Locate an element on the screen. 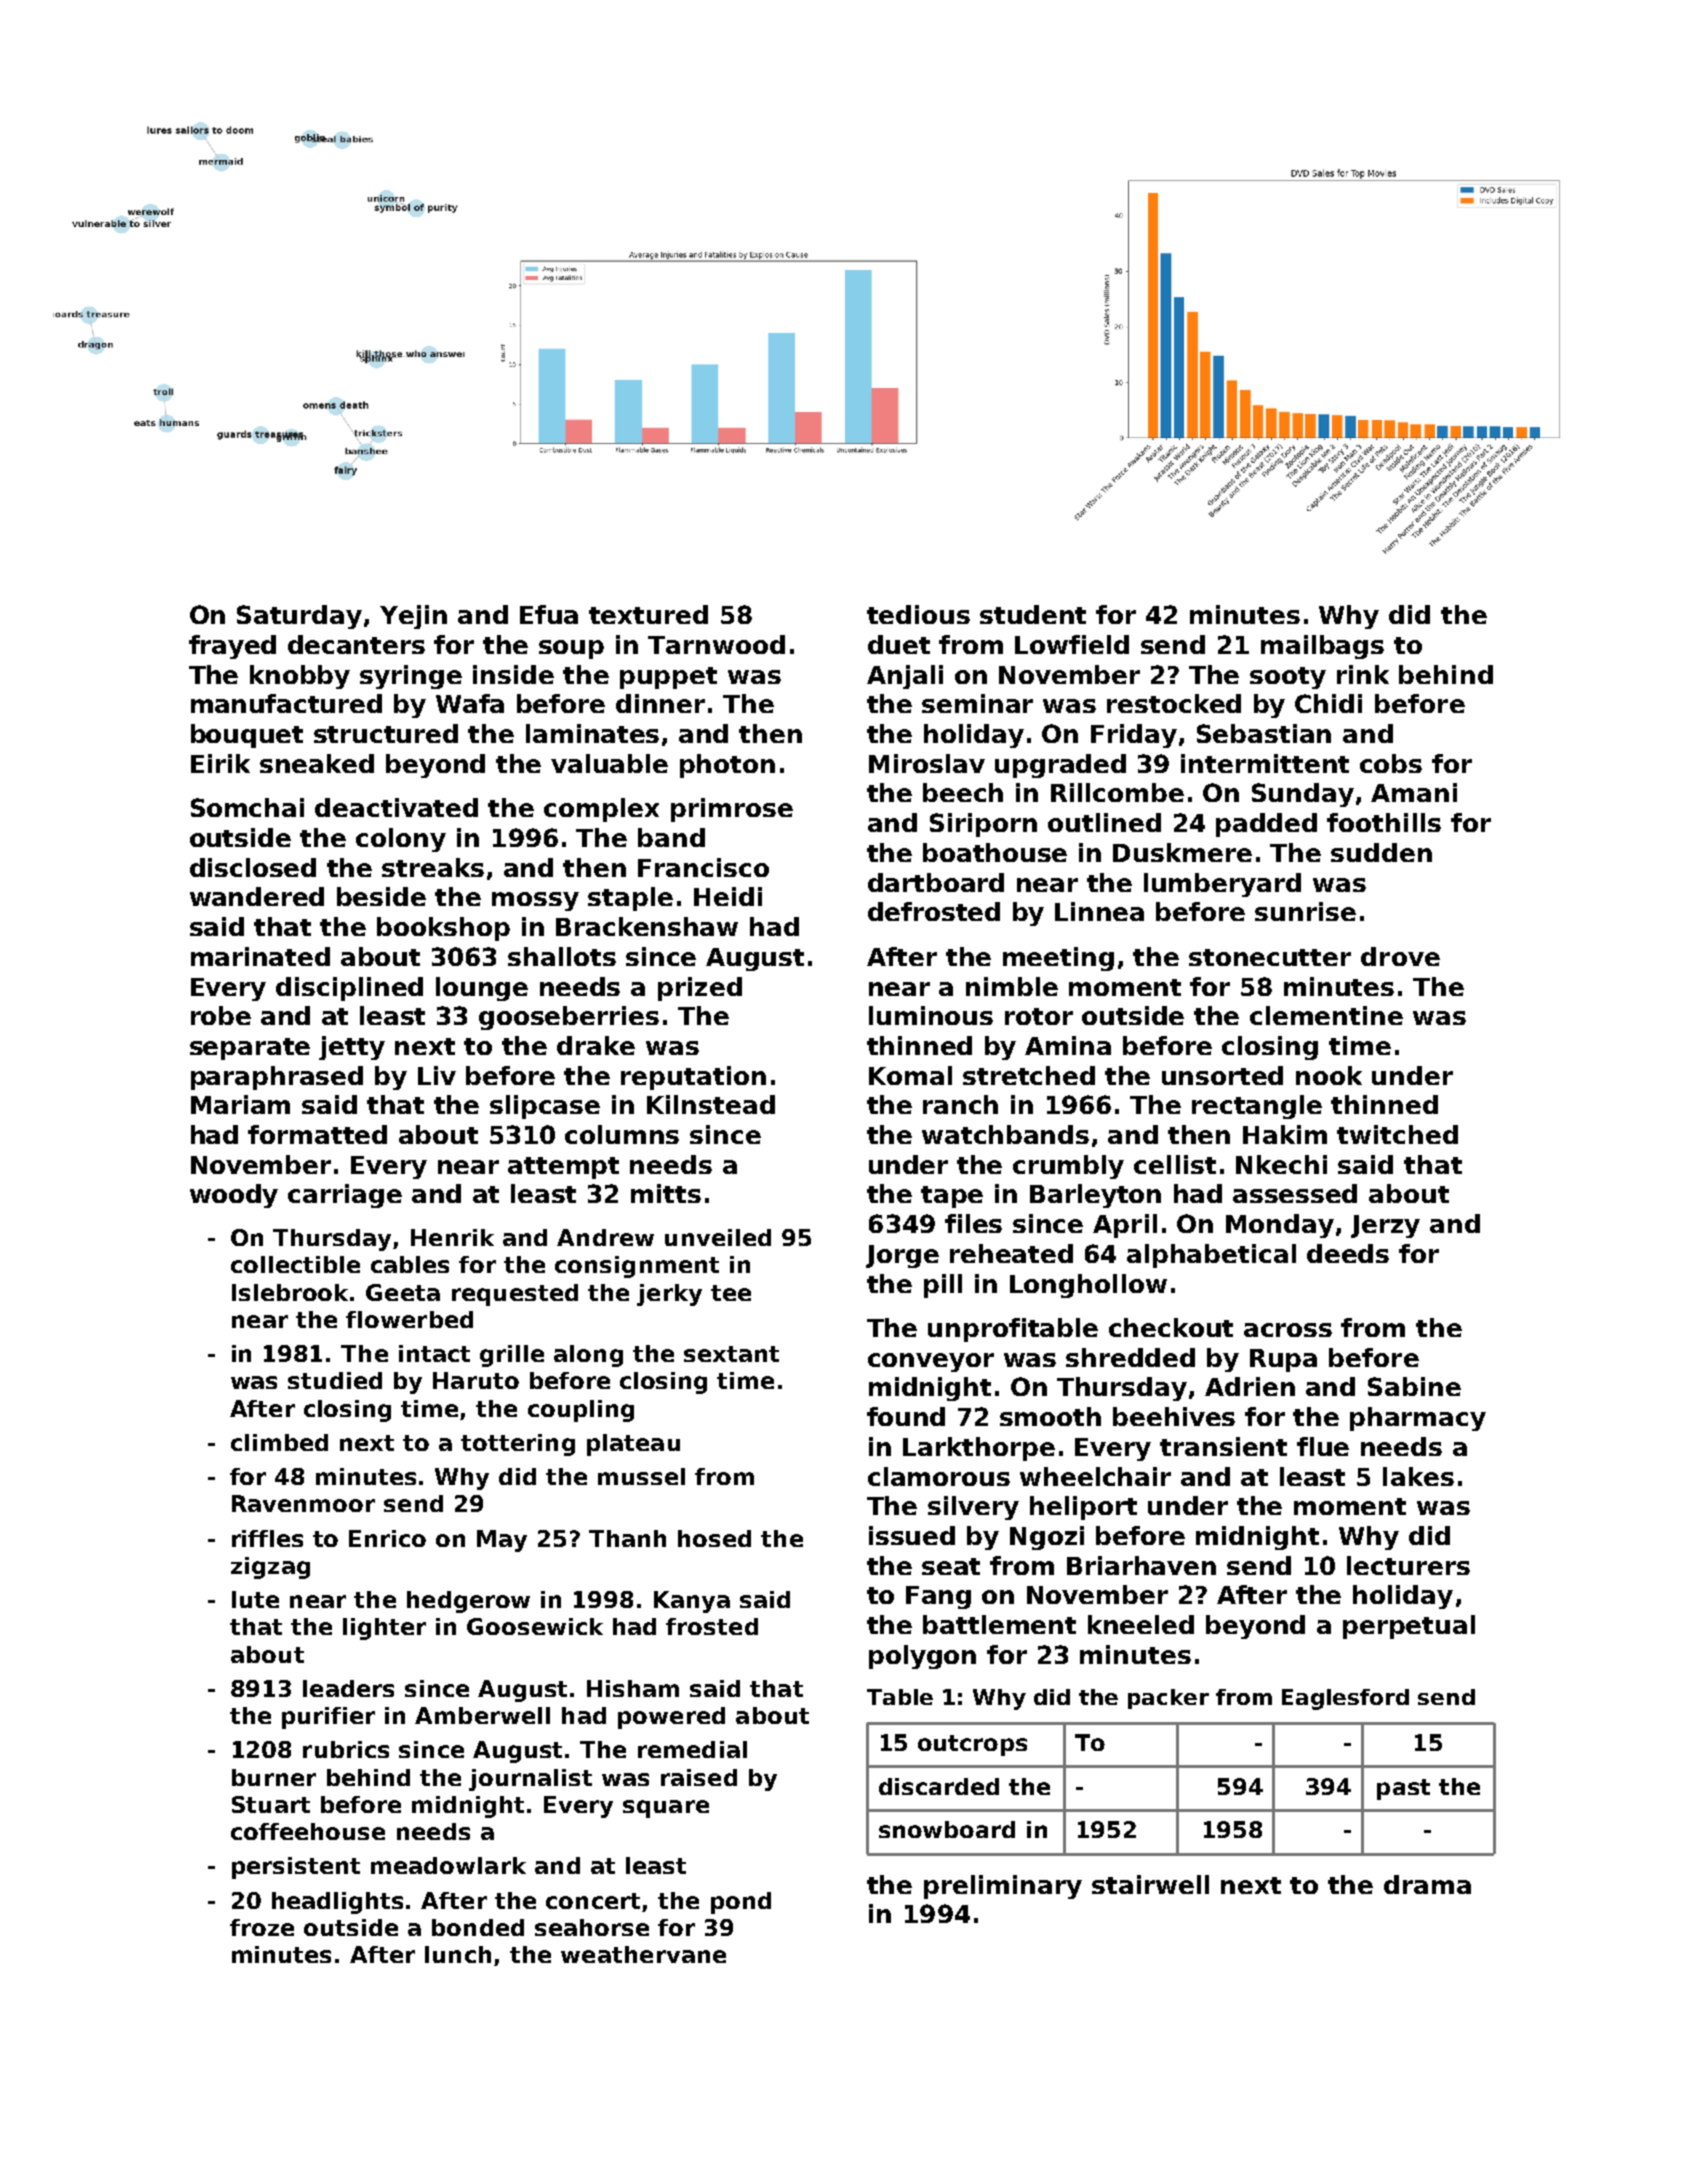  mailbags is located at coordinates (1322, 647).
